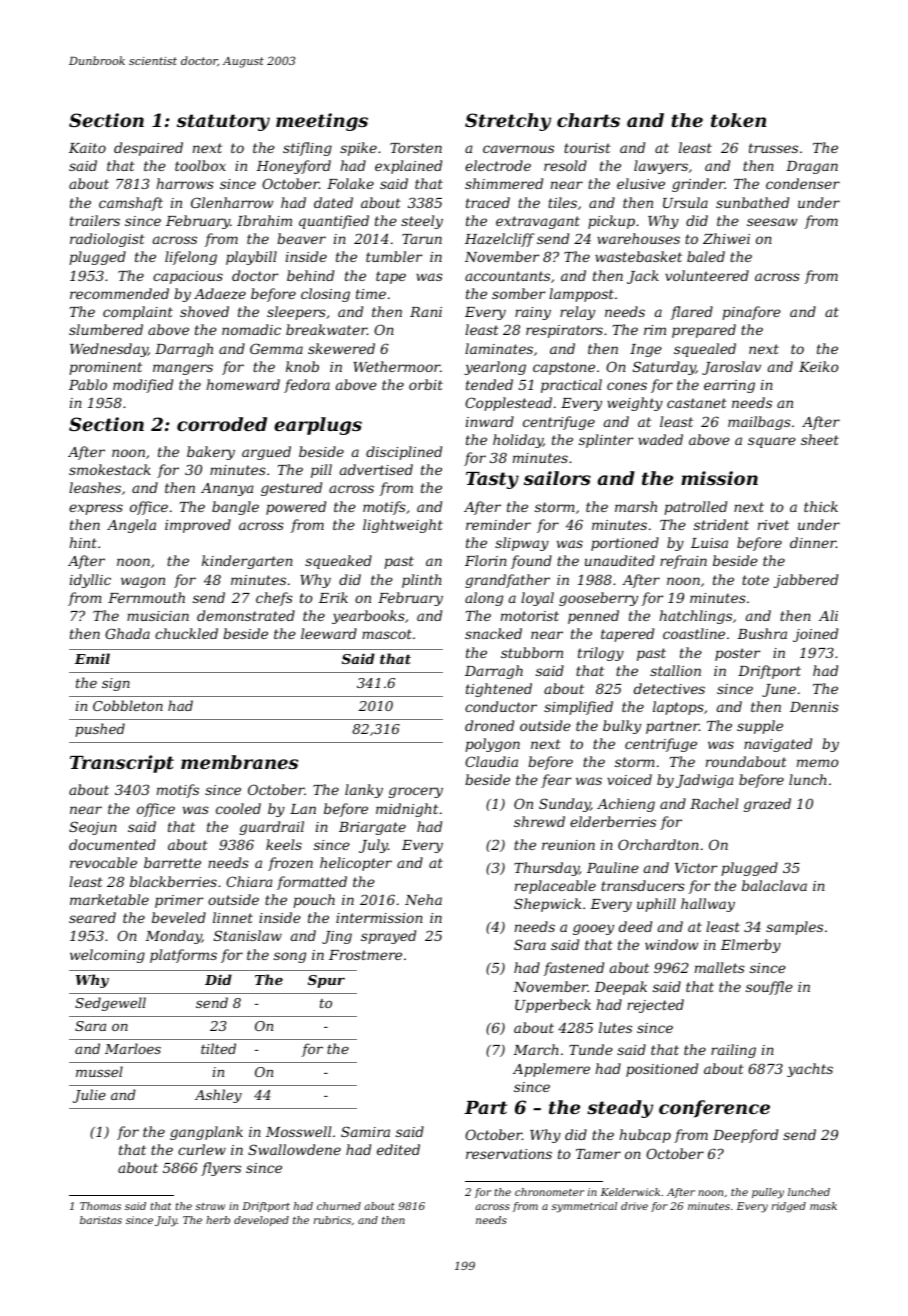 Image resolution: width=908 pixels, height=1316 pixels. Describe the element at coordinates (356, 864) in the screenshot. I see `helicopter` at that location.
